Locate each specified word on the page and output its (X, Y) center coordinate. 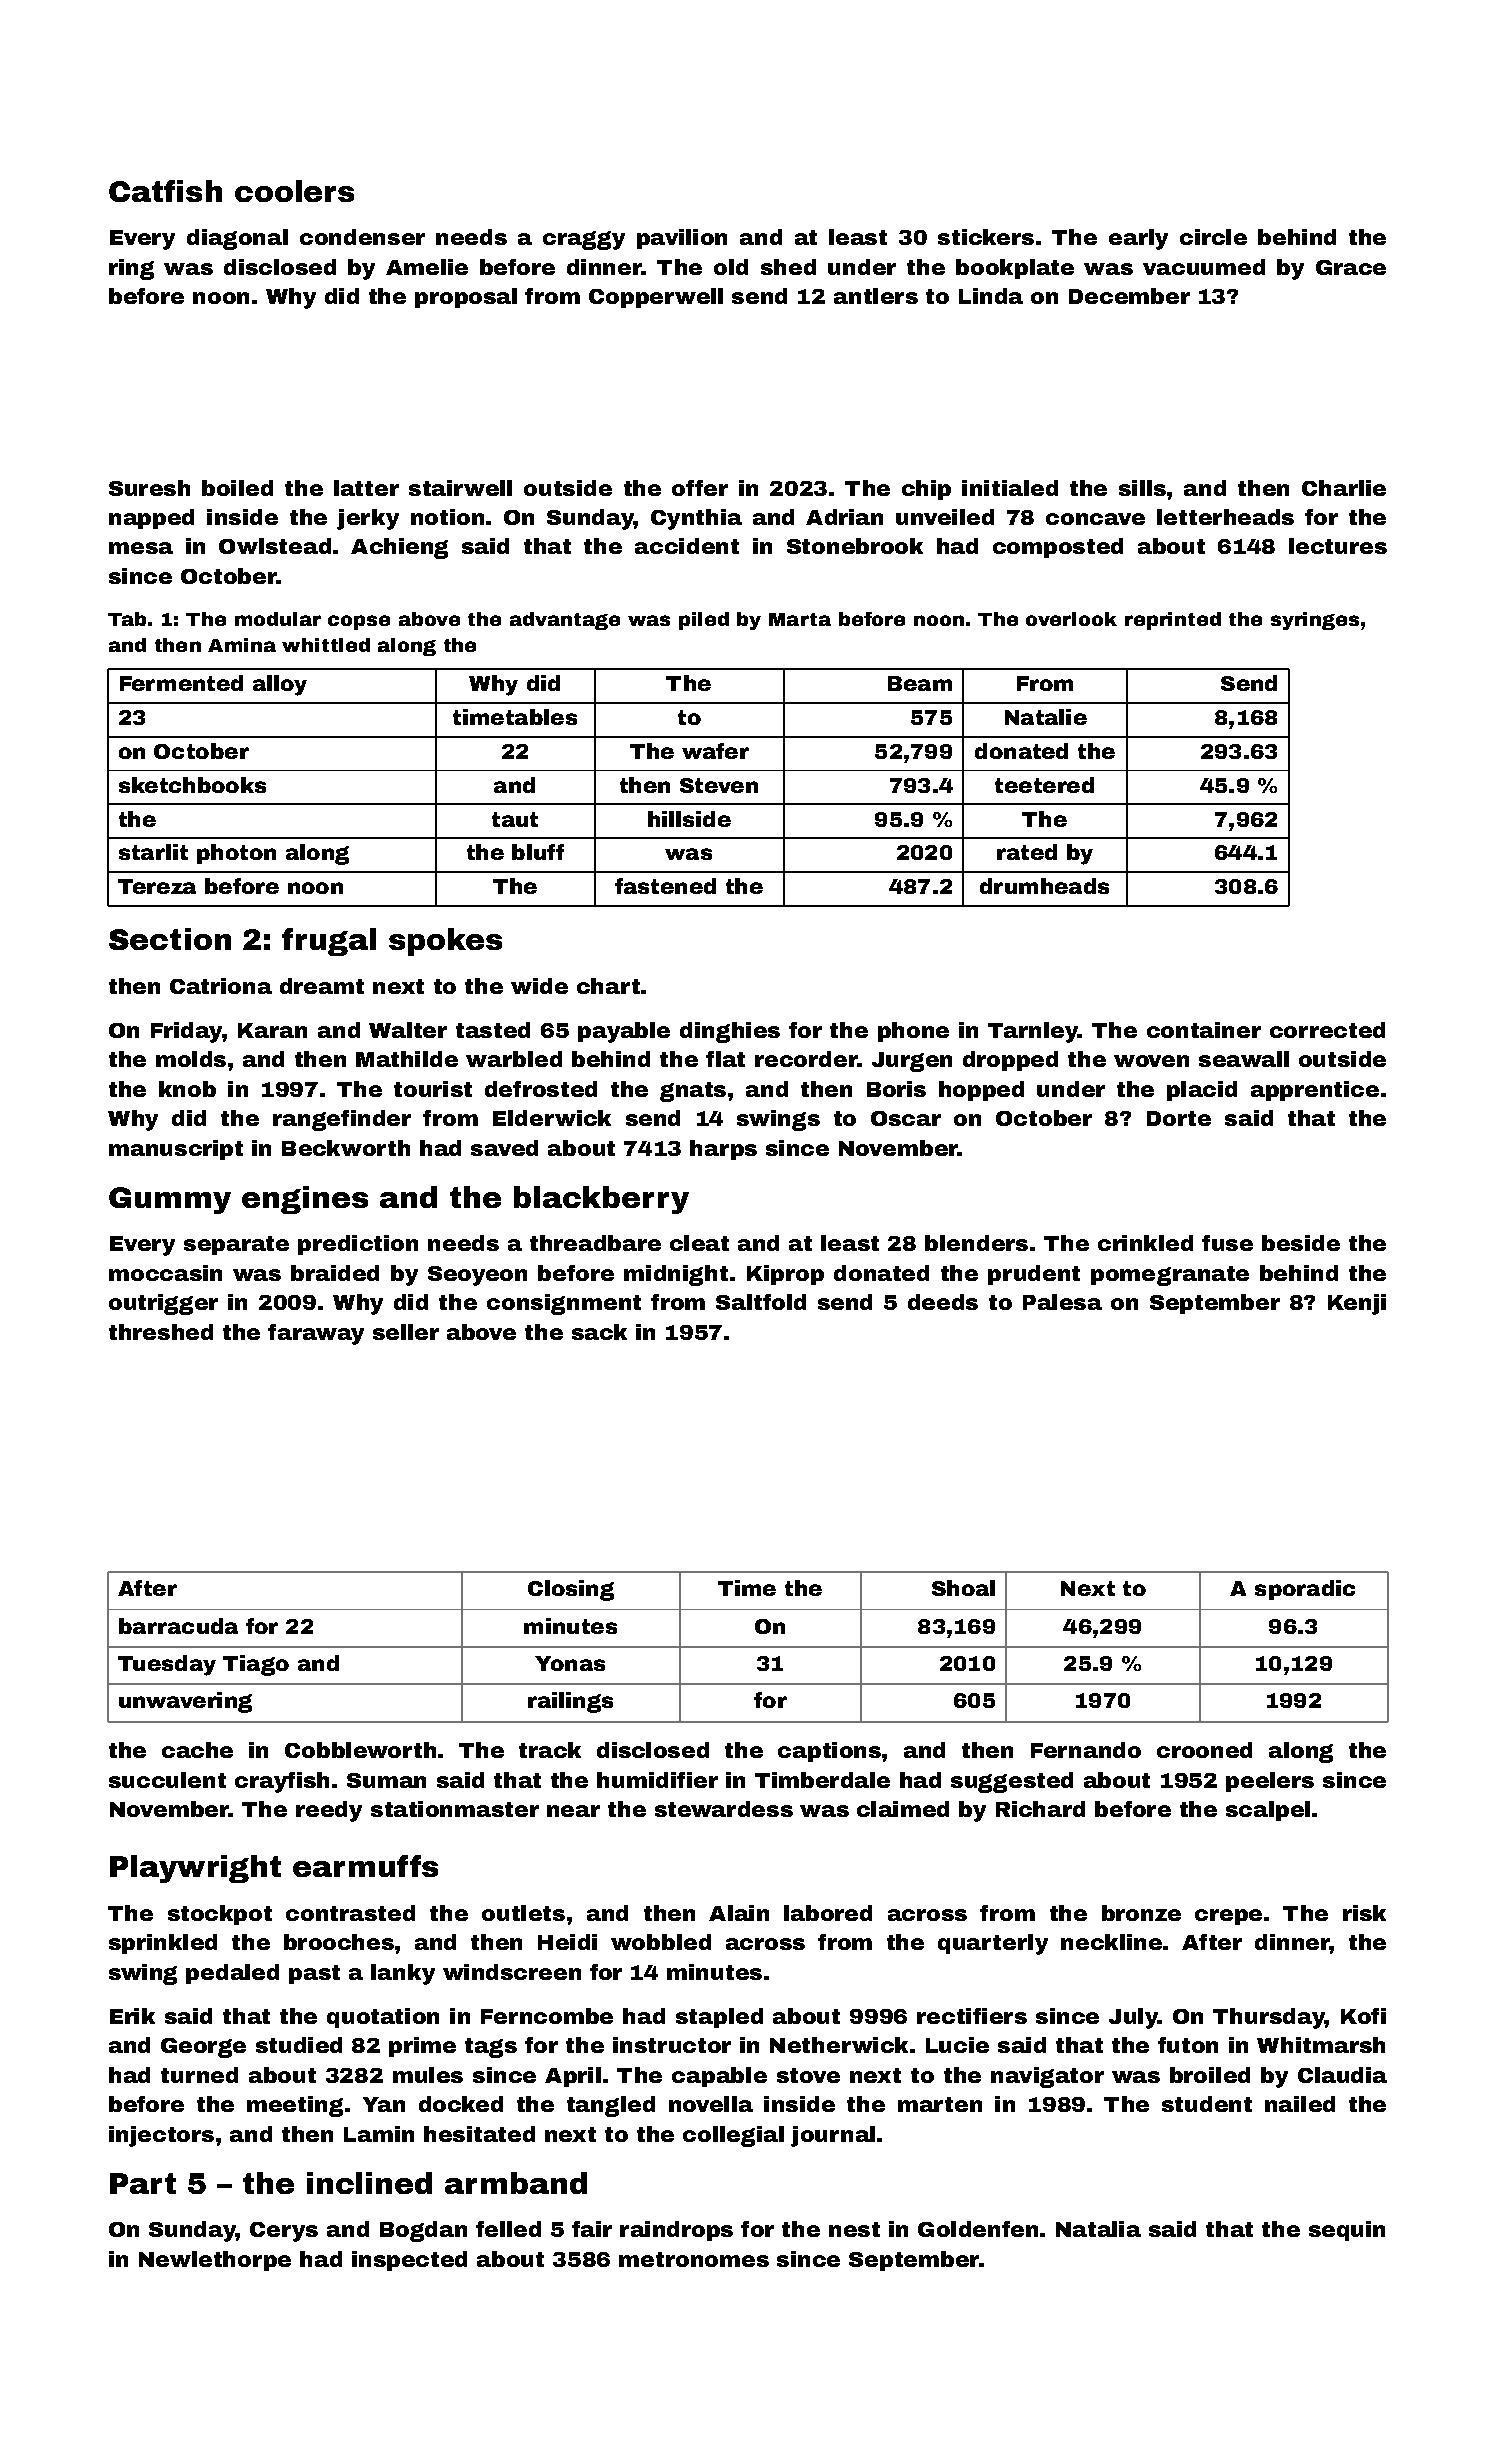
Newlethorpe (215, 2261)
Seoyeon (477, 1276)
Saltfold (761, 1302)
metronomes (694, 2259)
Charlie (1344, 488)
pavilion (682, 239)
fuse (1227, 1243)
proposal (466, 298)
